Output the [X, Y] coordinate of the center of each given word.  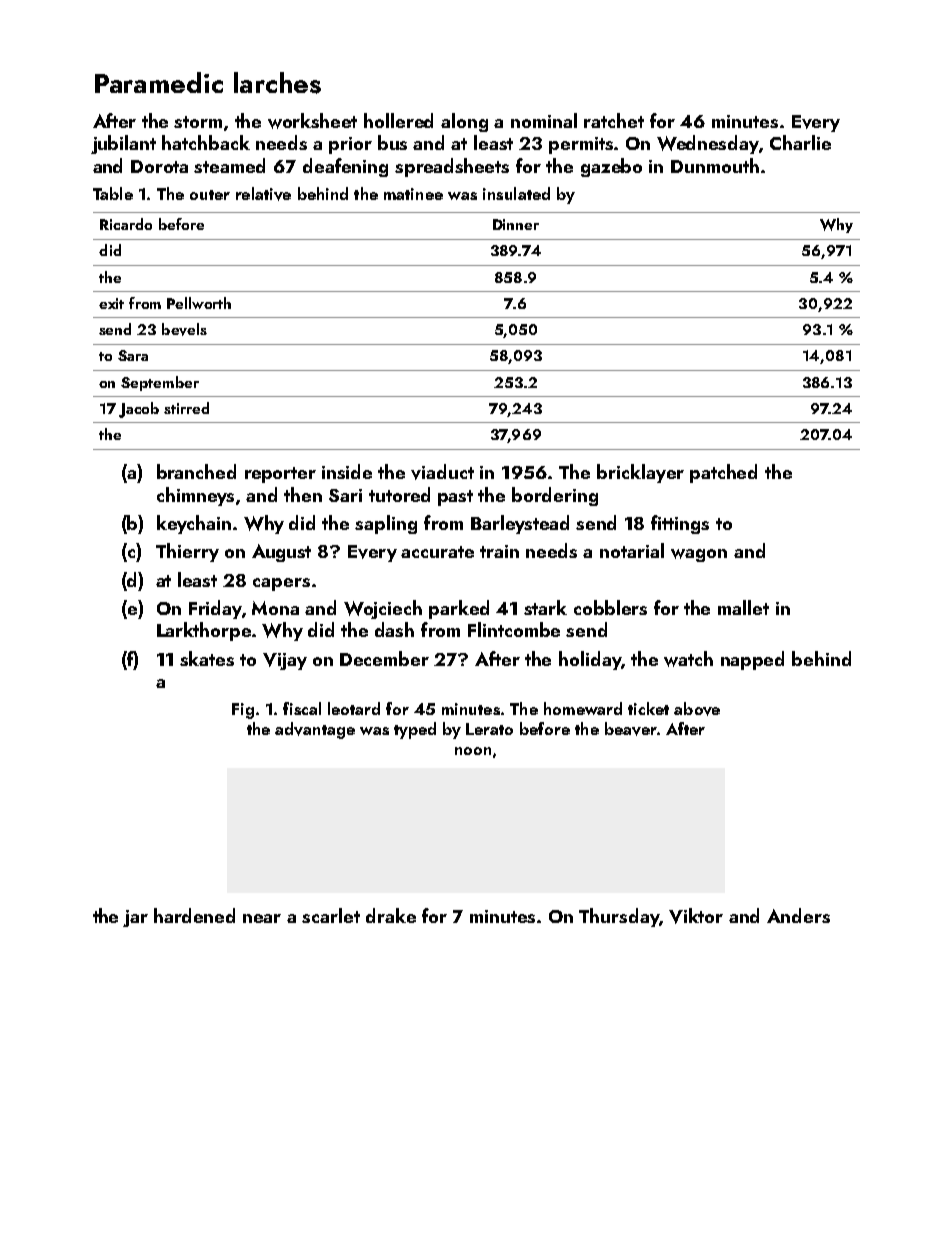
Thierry [187, 552]
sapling [386, 524]
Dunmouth [715, 165]
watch [688, 659]
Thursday [619, 917]
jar [135, 918]
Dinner [516, 224]
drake [391, 915]
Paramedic [159, 82]
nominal [544, 120]
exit [111, 303]
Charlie [800, 142]
